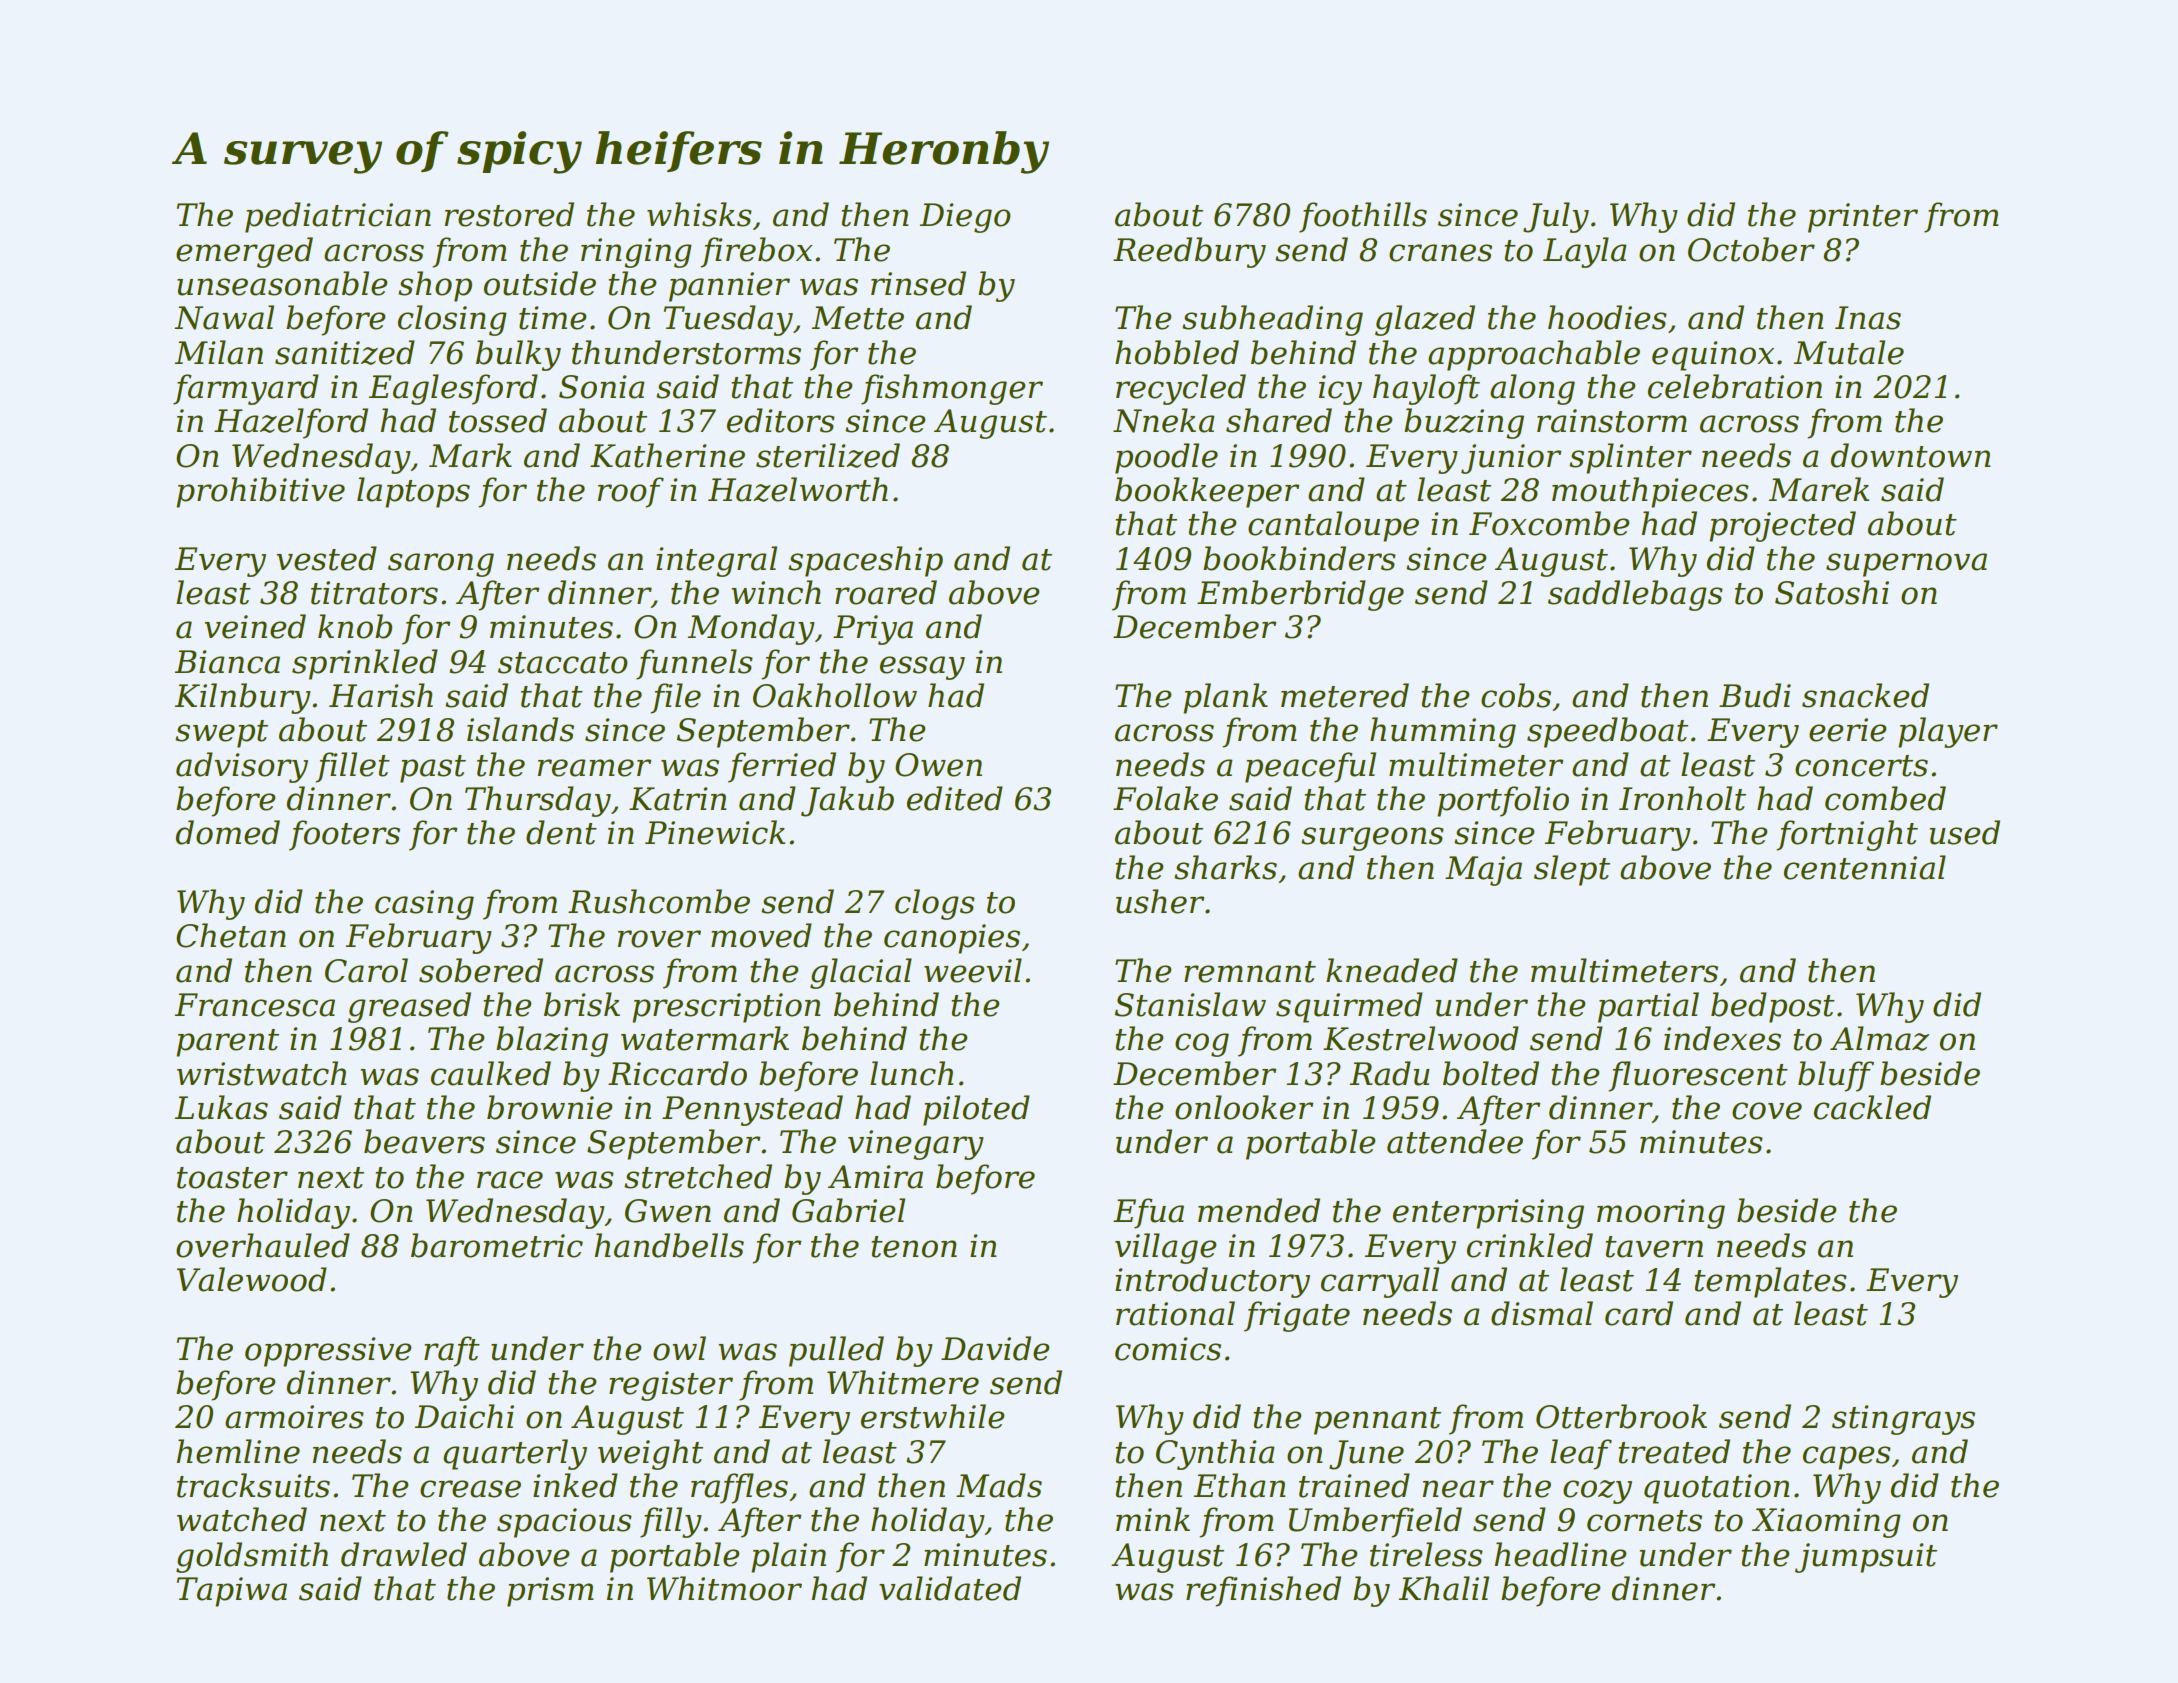 The image size is (2178, 1683). Describe the element at coordinates (1225, 867) in the screenshot. I see `sharks` at that location.
